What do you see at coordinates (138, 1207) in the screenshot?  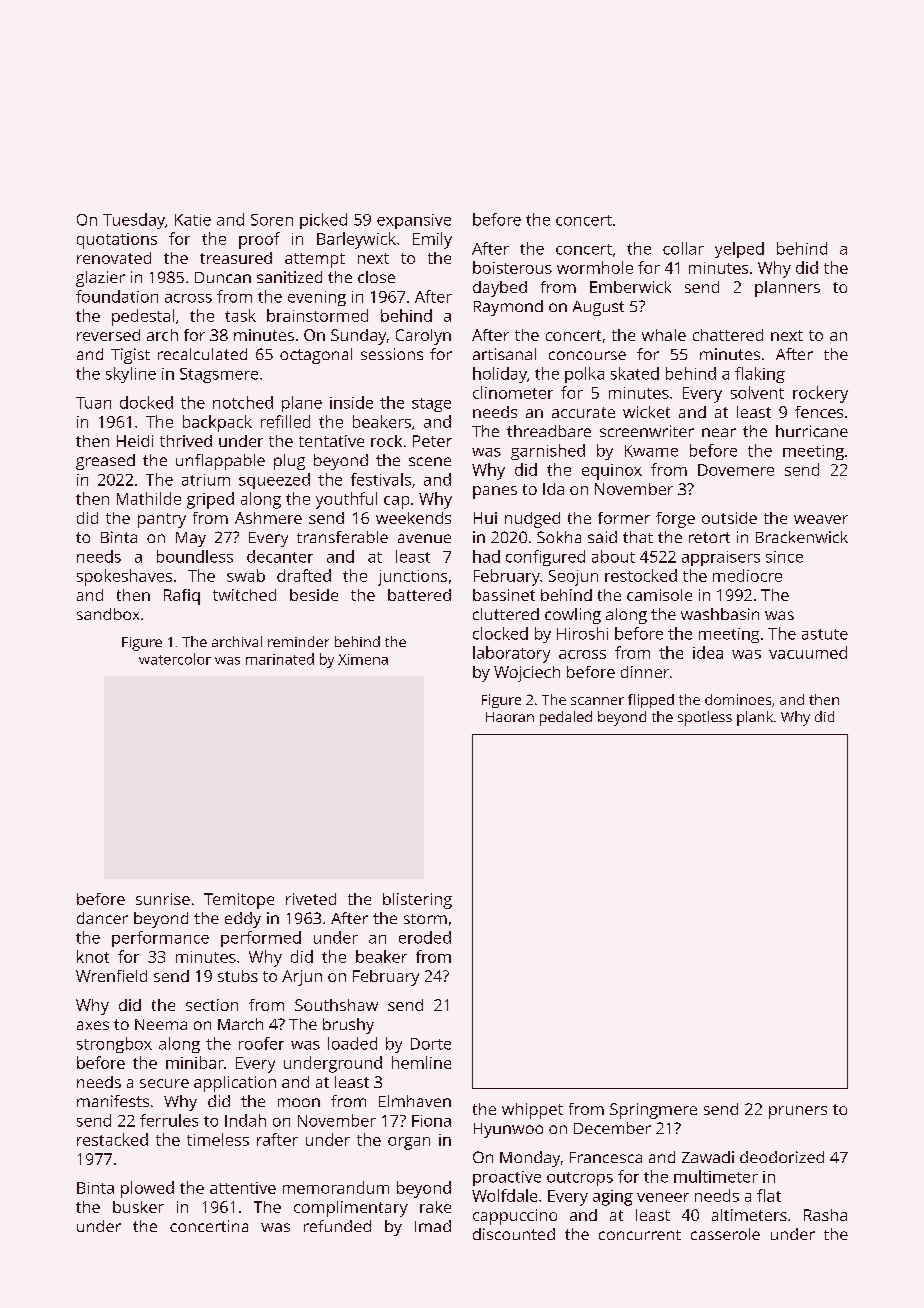 I see `busker` at bounding box center [138, 1207].
